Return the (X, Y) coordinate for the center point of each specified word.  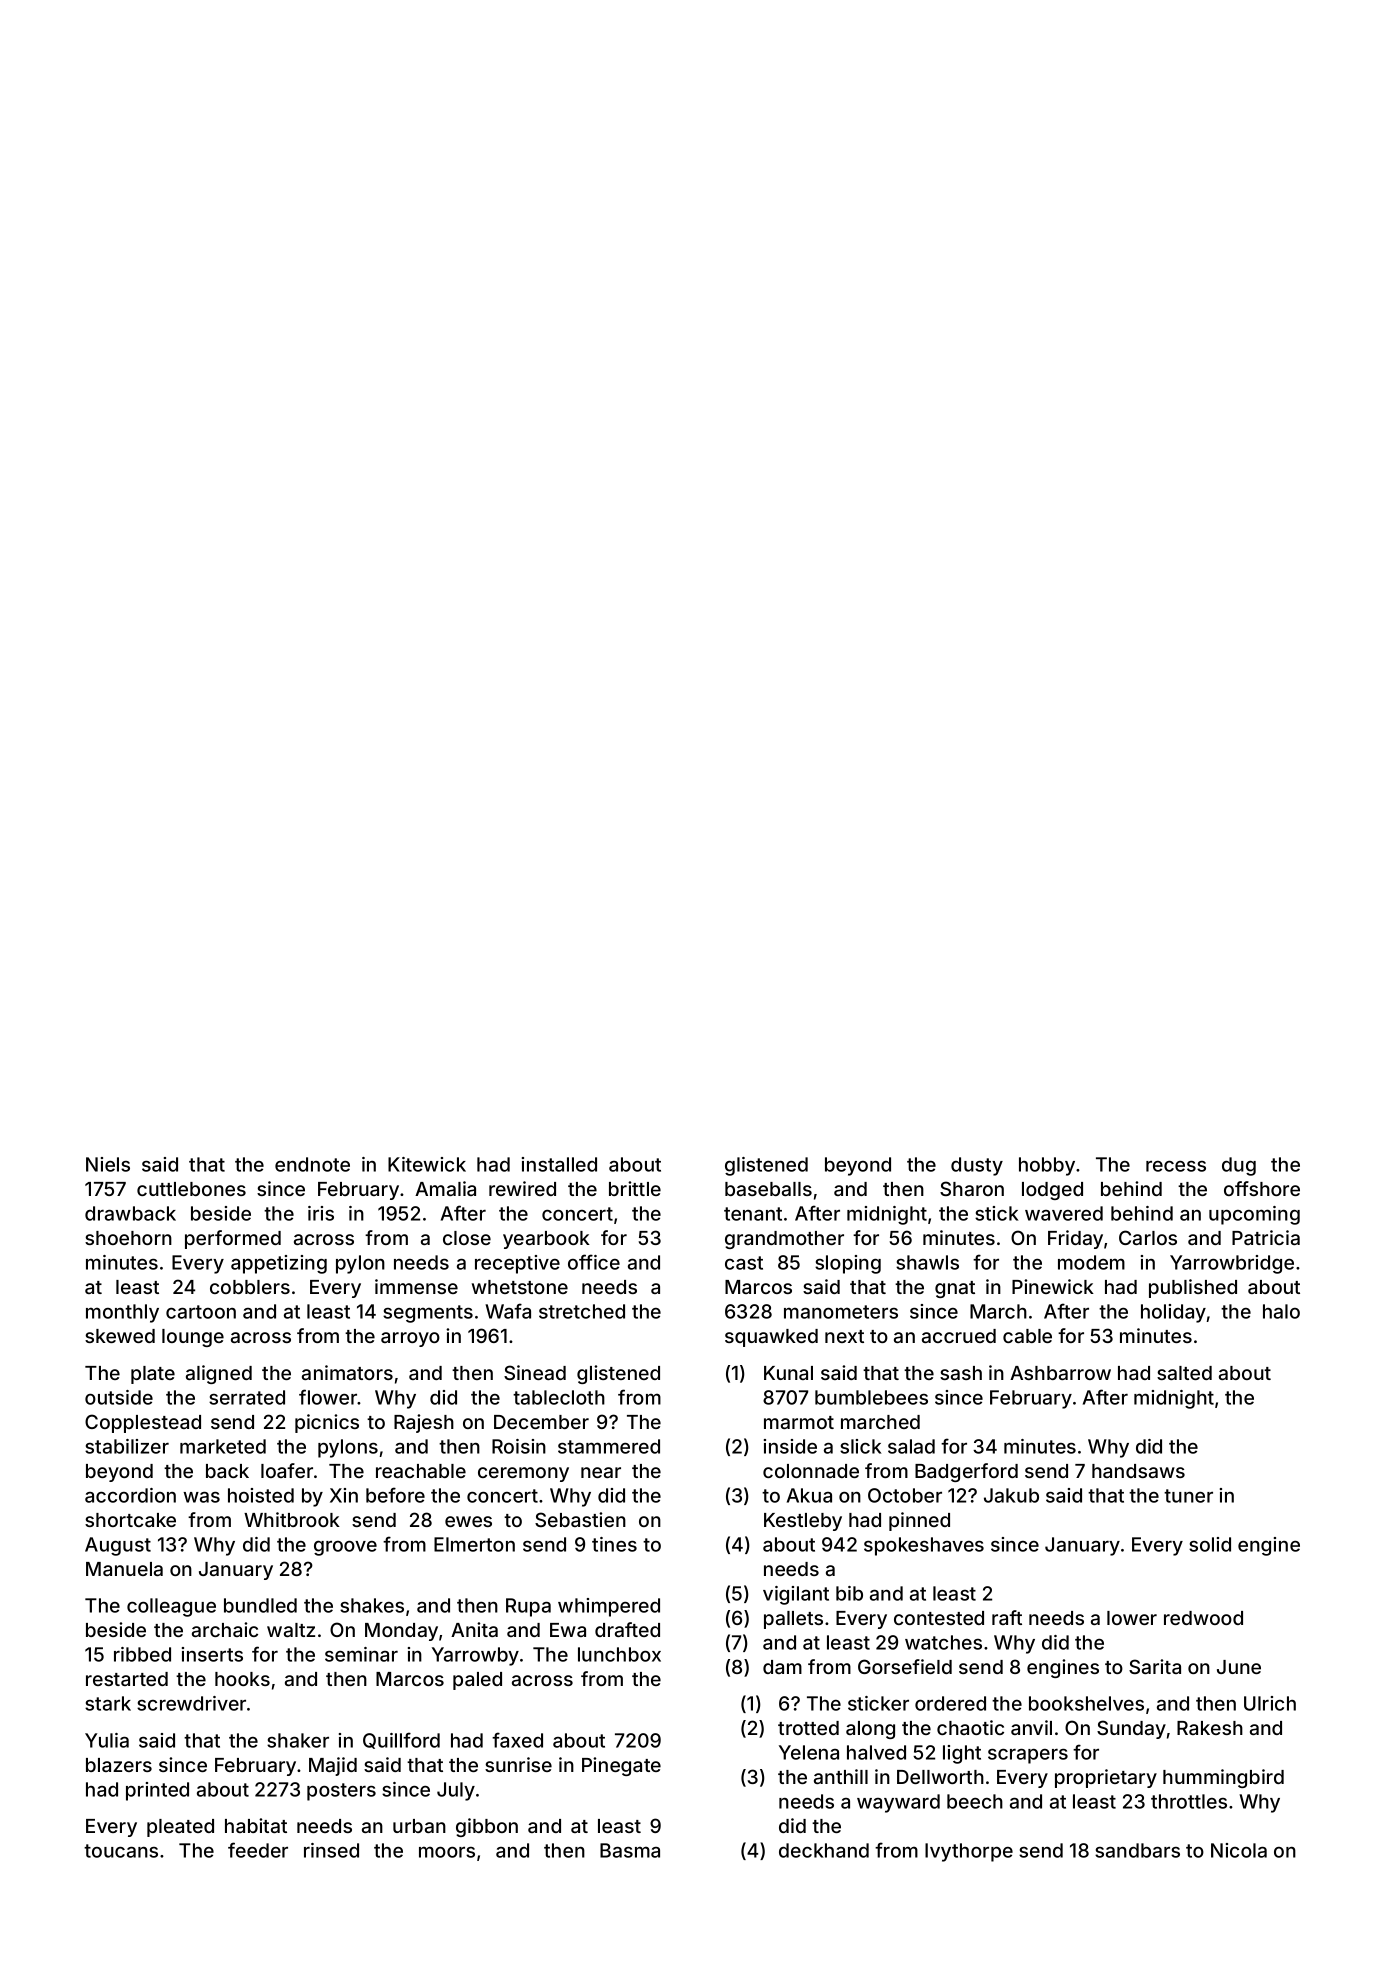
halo (1281, 1311)
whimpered (609, 1607)
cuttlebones (191, 1189)
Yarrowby (475, 1656)
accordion (130, 1495)
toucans (121, 1851)
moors (447, 1852)
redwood (1203, 1618)
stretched (582, 1311)
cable (1027, 1336)
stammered (609, 1446)
